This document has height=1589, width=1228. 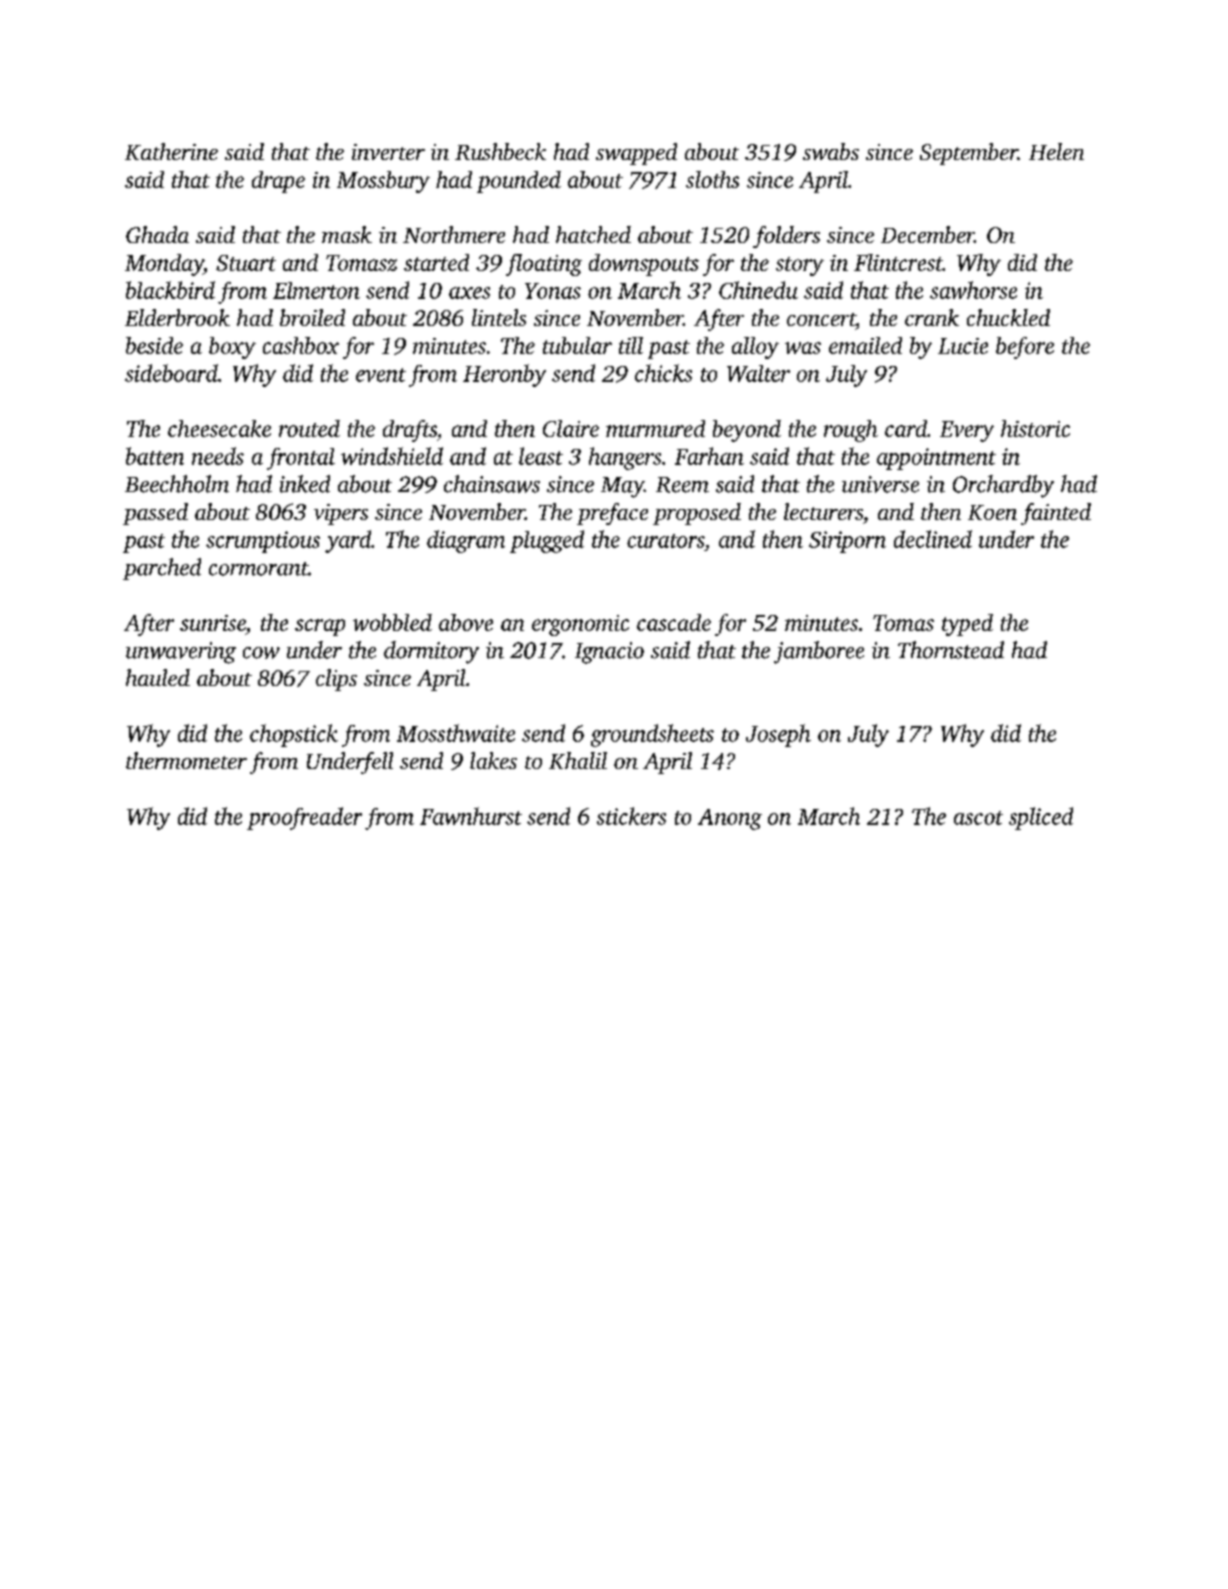 What do you see at coordinates (541, 456) in the document?
I see `least` at bounding box center [541, 456].
